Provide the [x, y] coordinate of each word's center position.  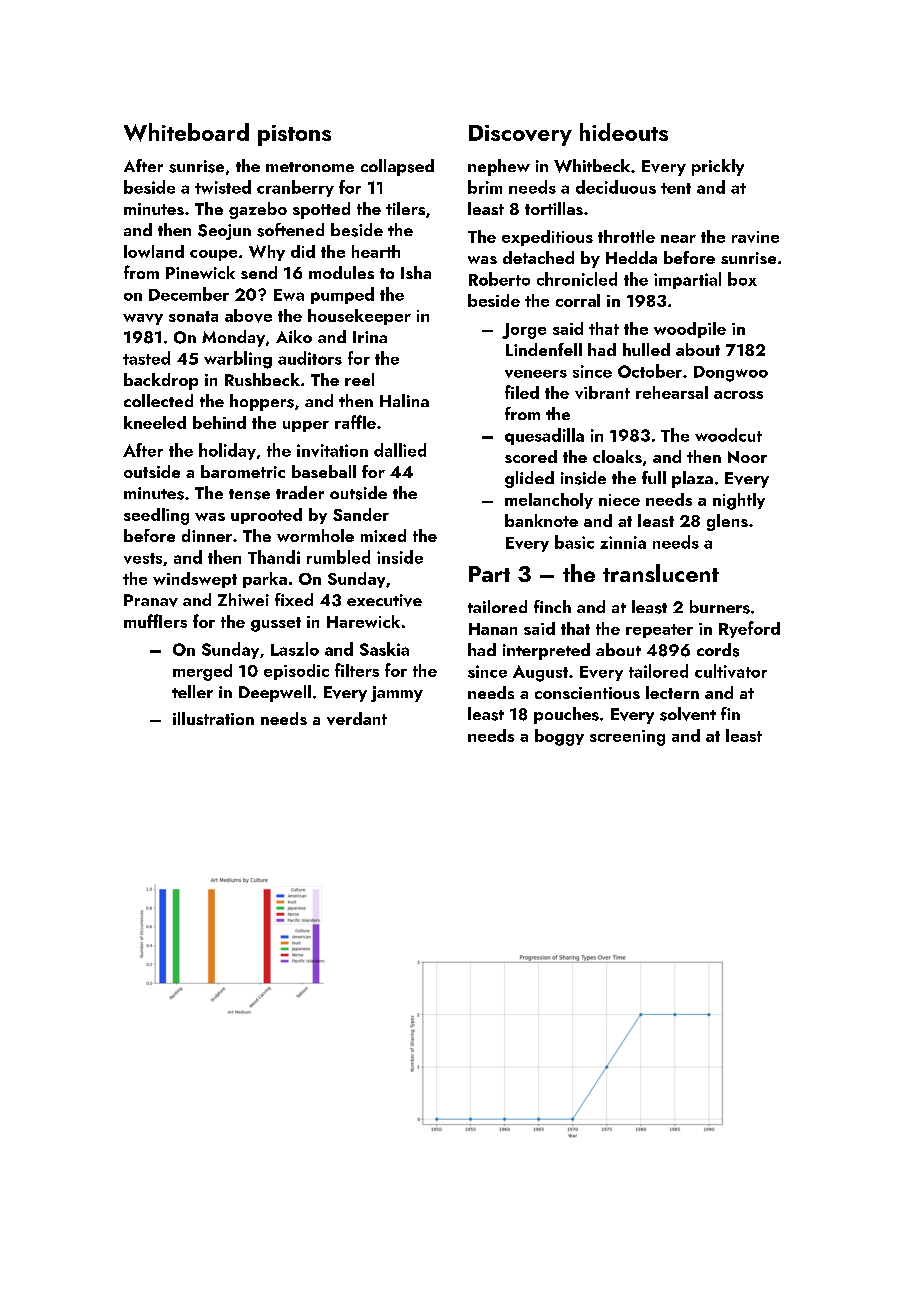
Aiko [294, 336]
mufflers [155, 621]
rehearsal [672, 392]
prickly [718, 167]
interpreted [546, 651]
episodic [296, 672]
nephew [499, 167]
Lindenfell [544, 349]
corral [578, 300]
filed [522, 392]
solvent [688, 714]
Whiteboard [186, 132]
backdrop [161, 381]
